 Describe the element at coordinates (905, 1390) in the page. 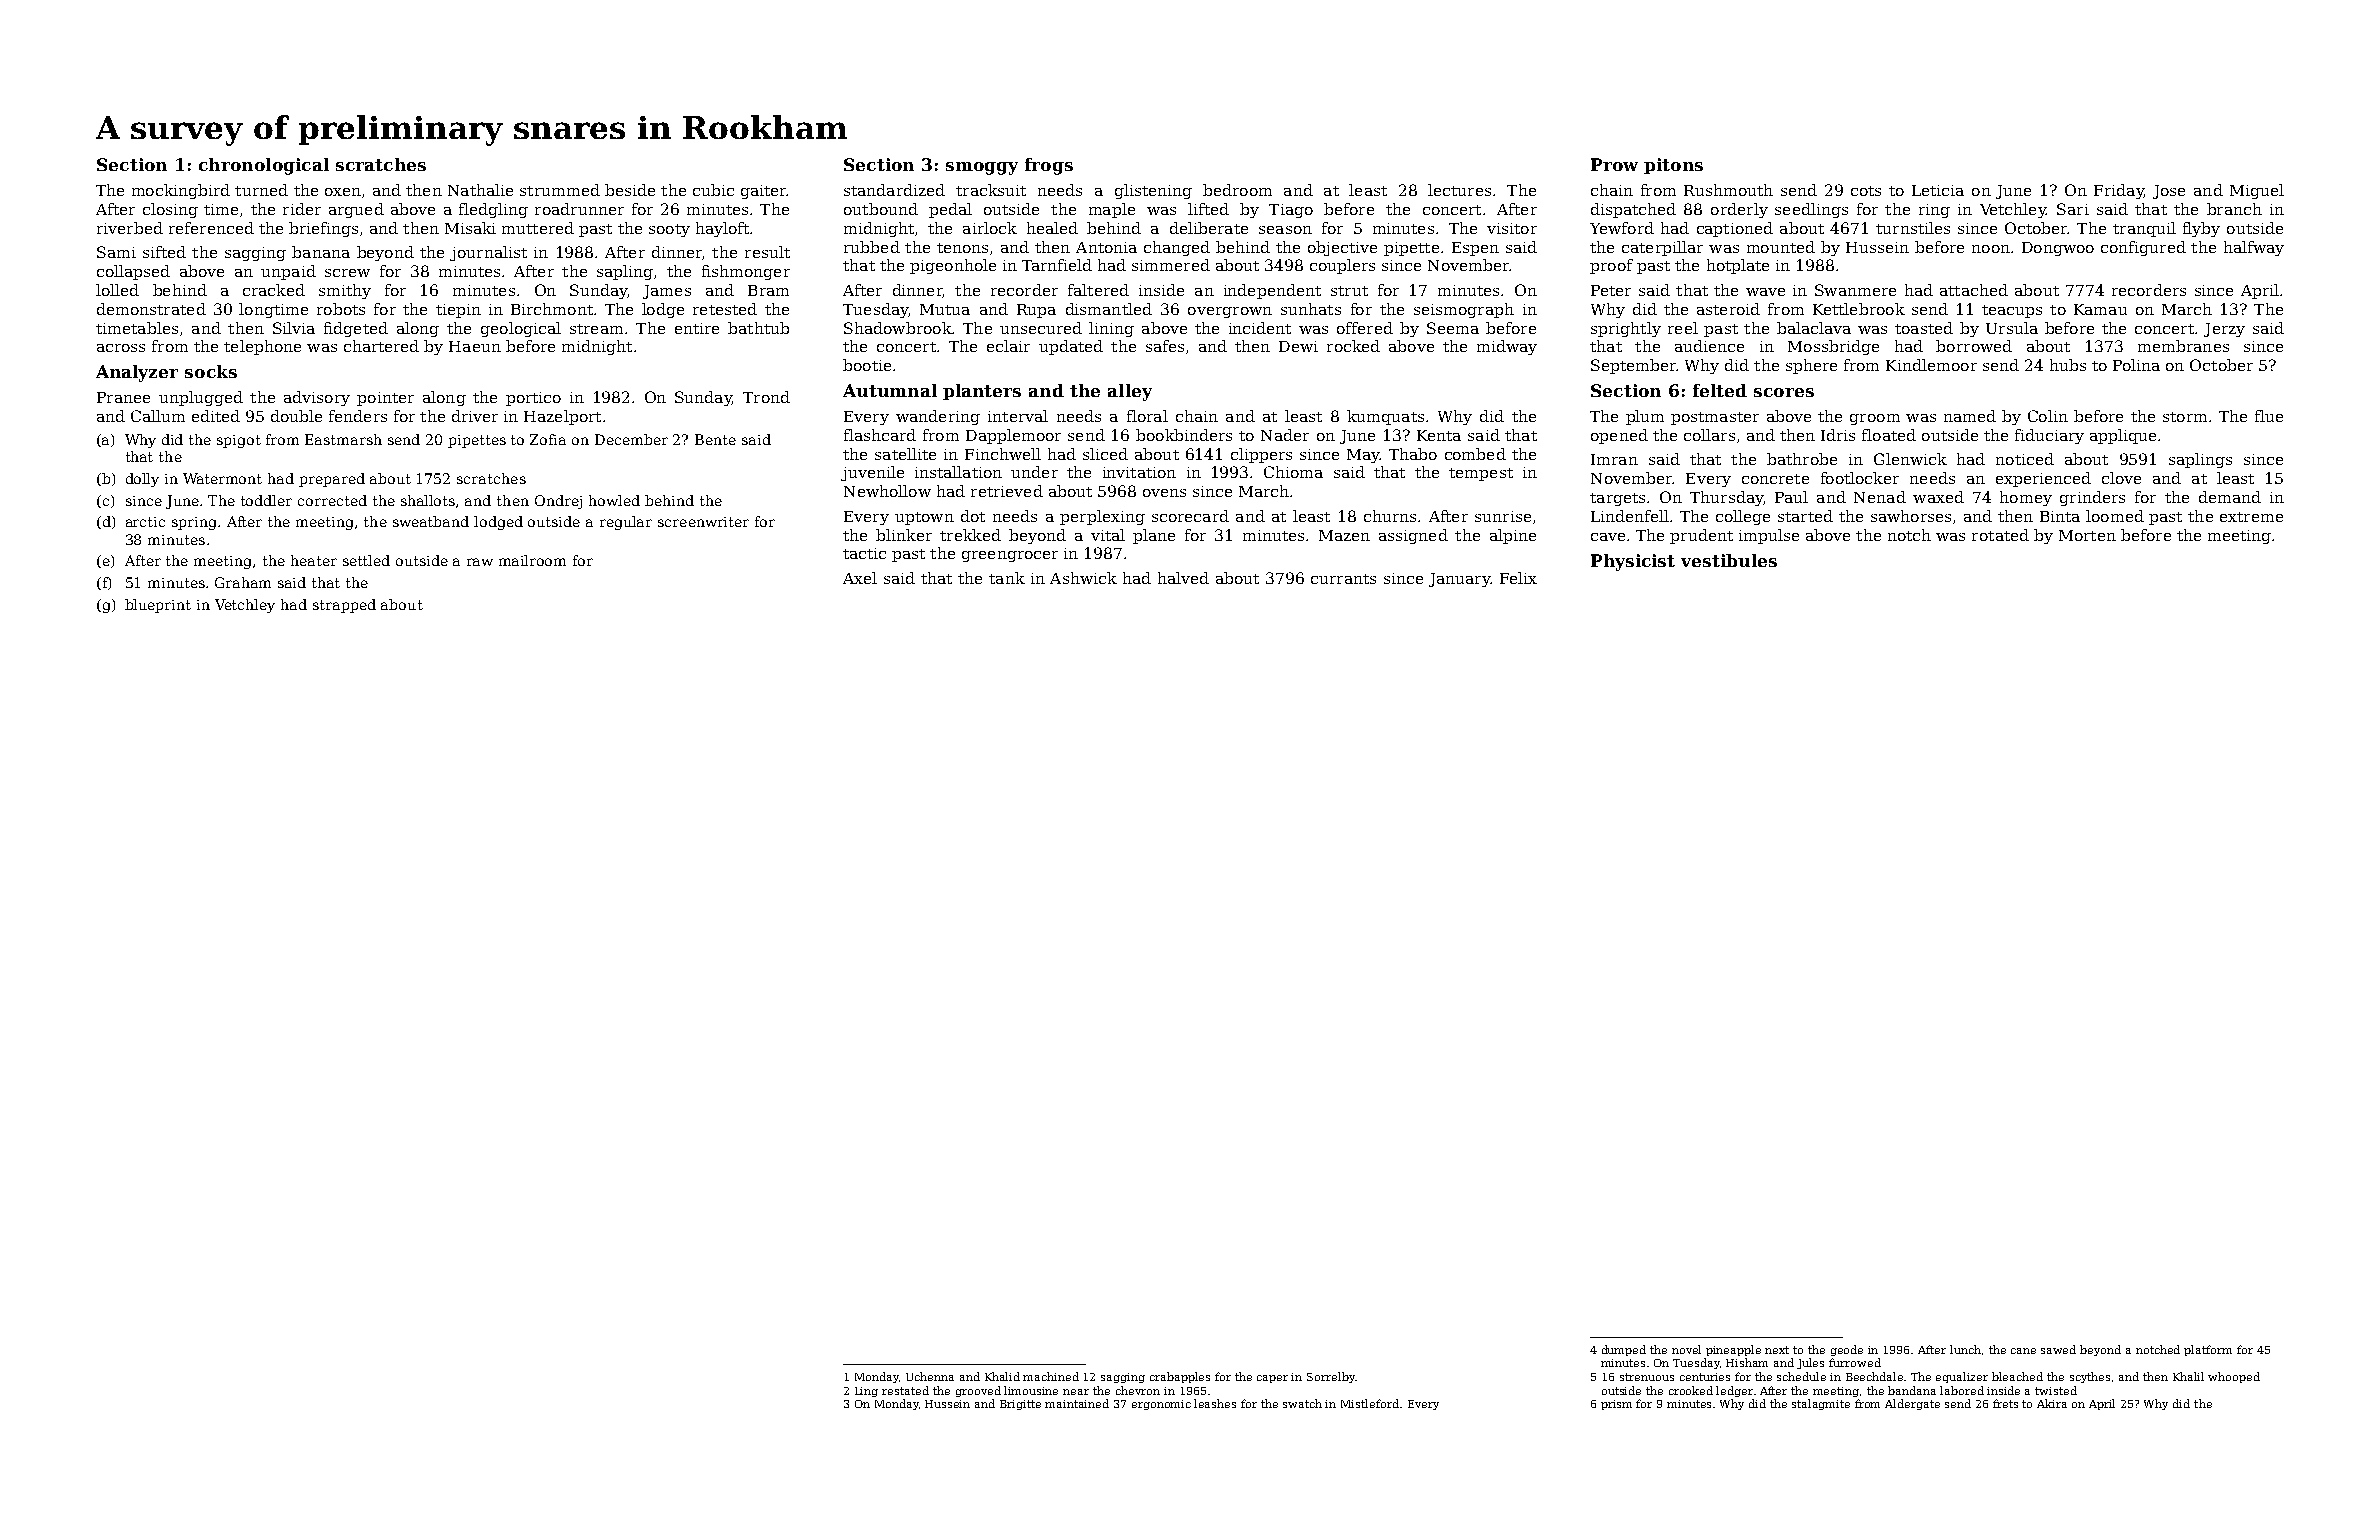

I see `restated` at that location.
